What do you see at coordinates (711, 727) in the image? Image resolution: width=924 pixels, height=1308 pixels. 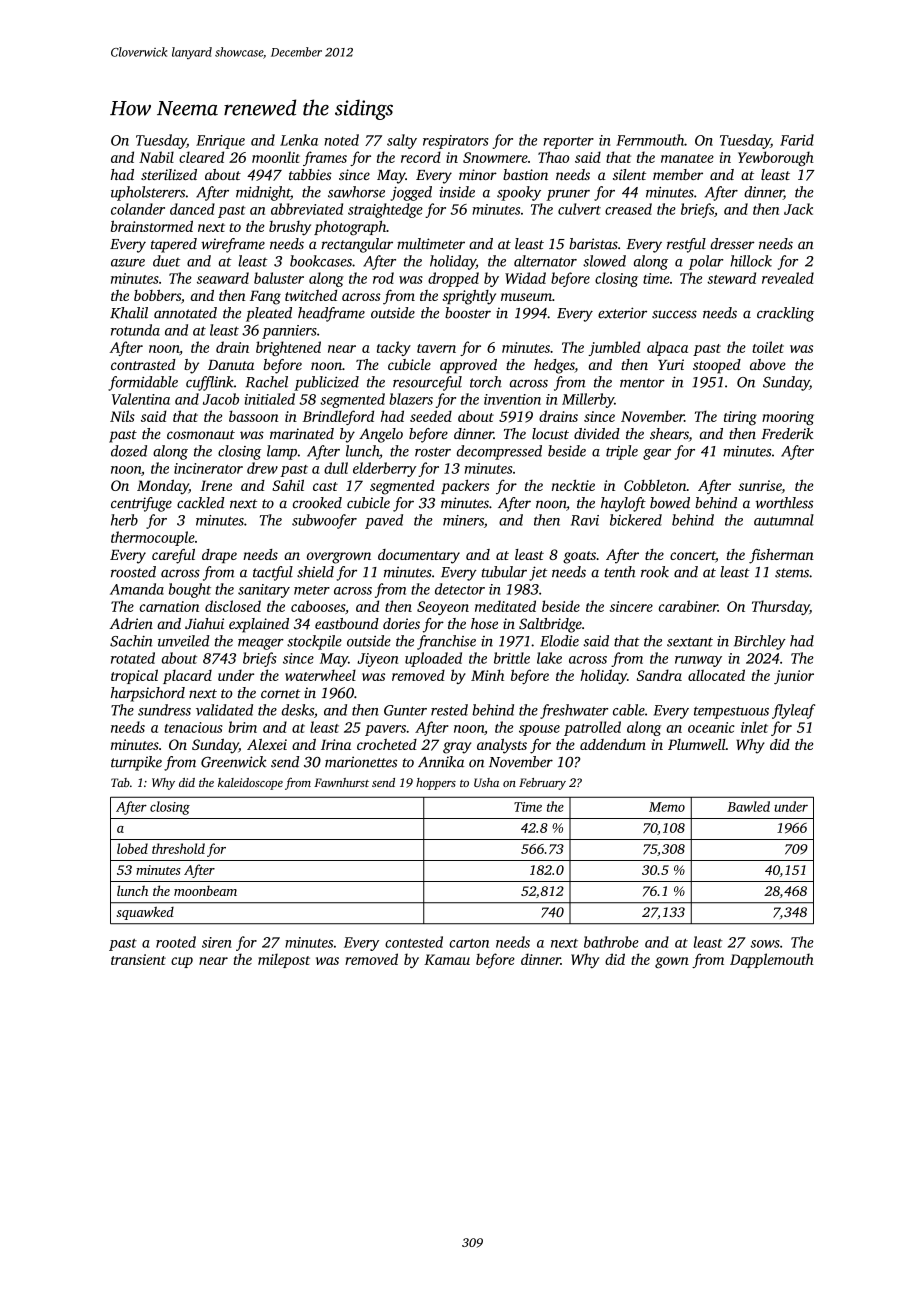 I see `oceanic` at bounding box center [711, 727].
